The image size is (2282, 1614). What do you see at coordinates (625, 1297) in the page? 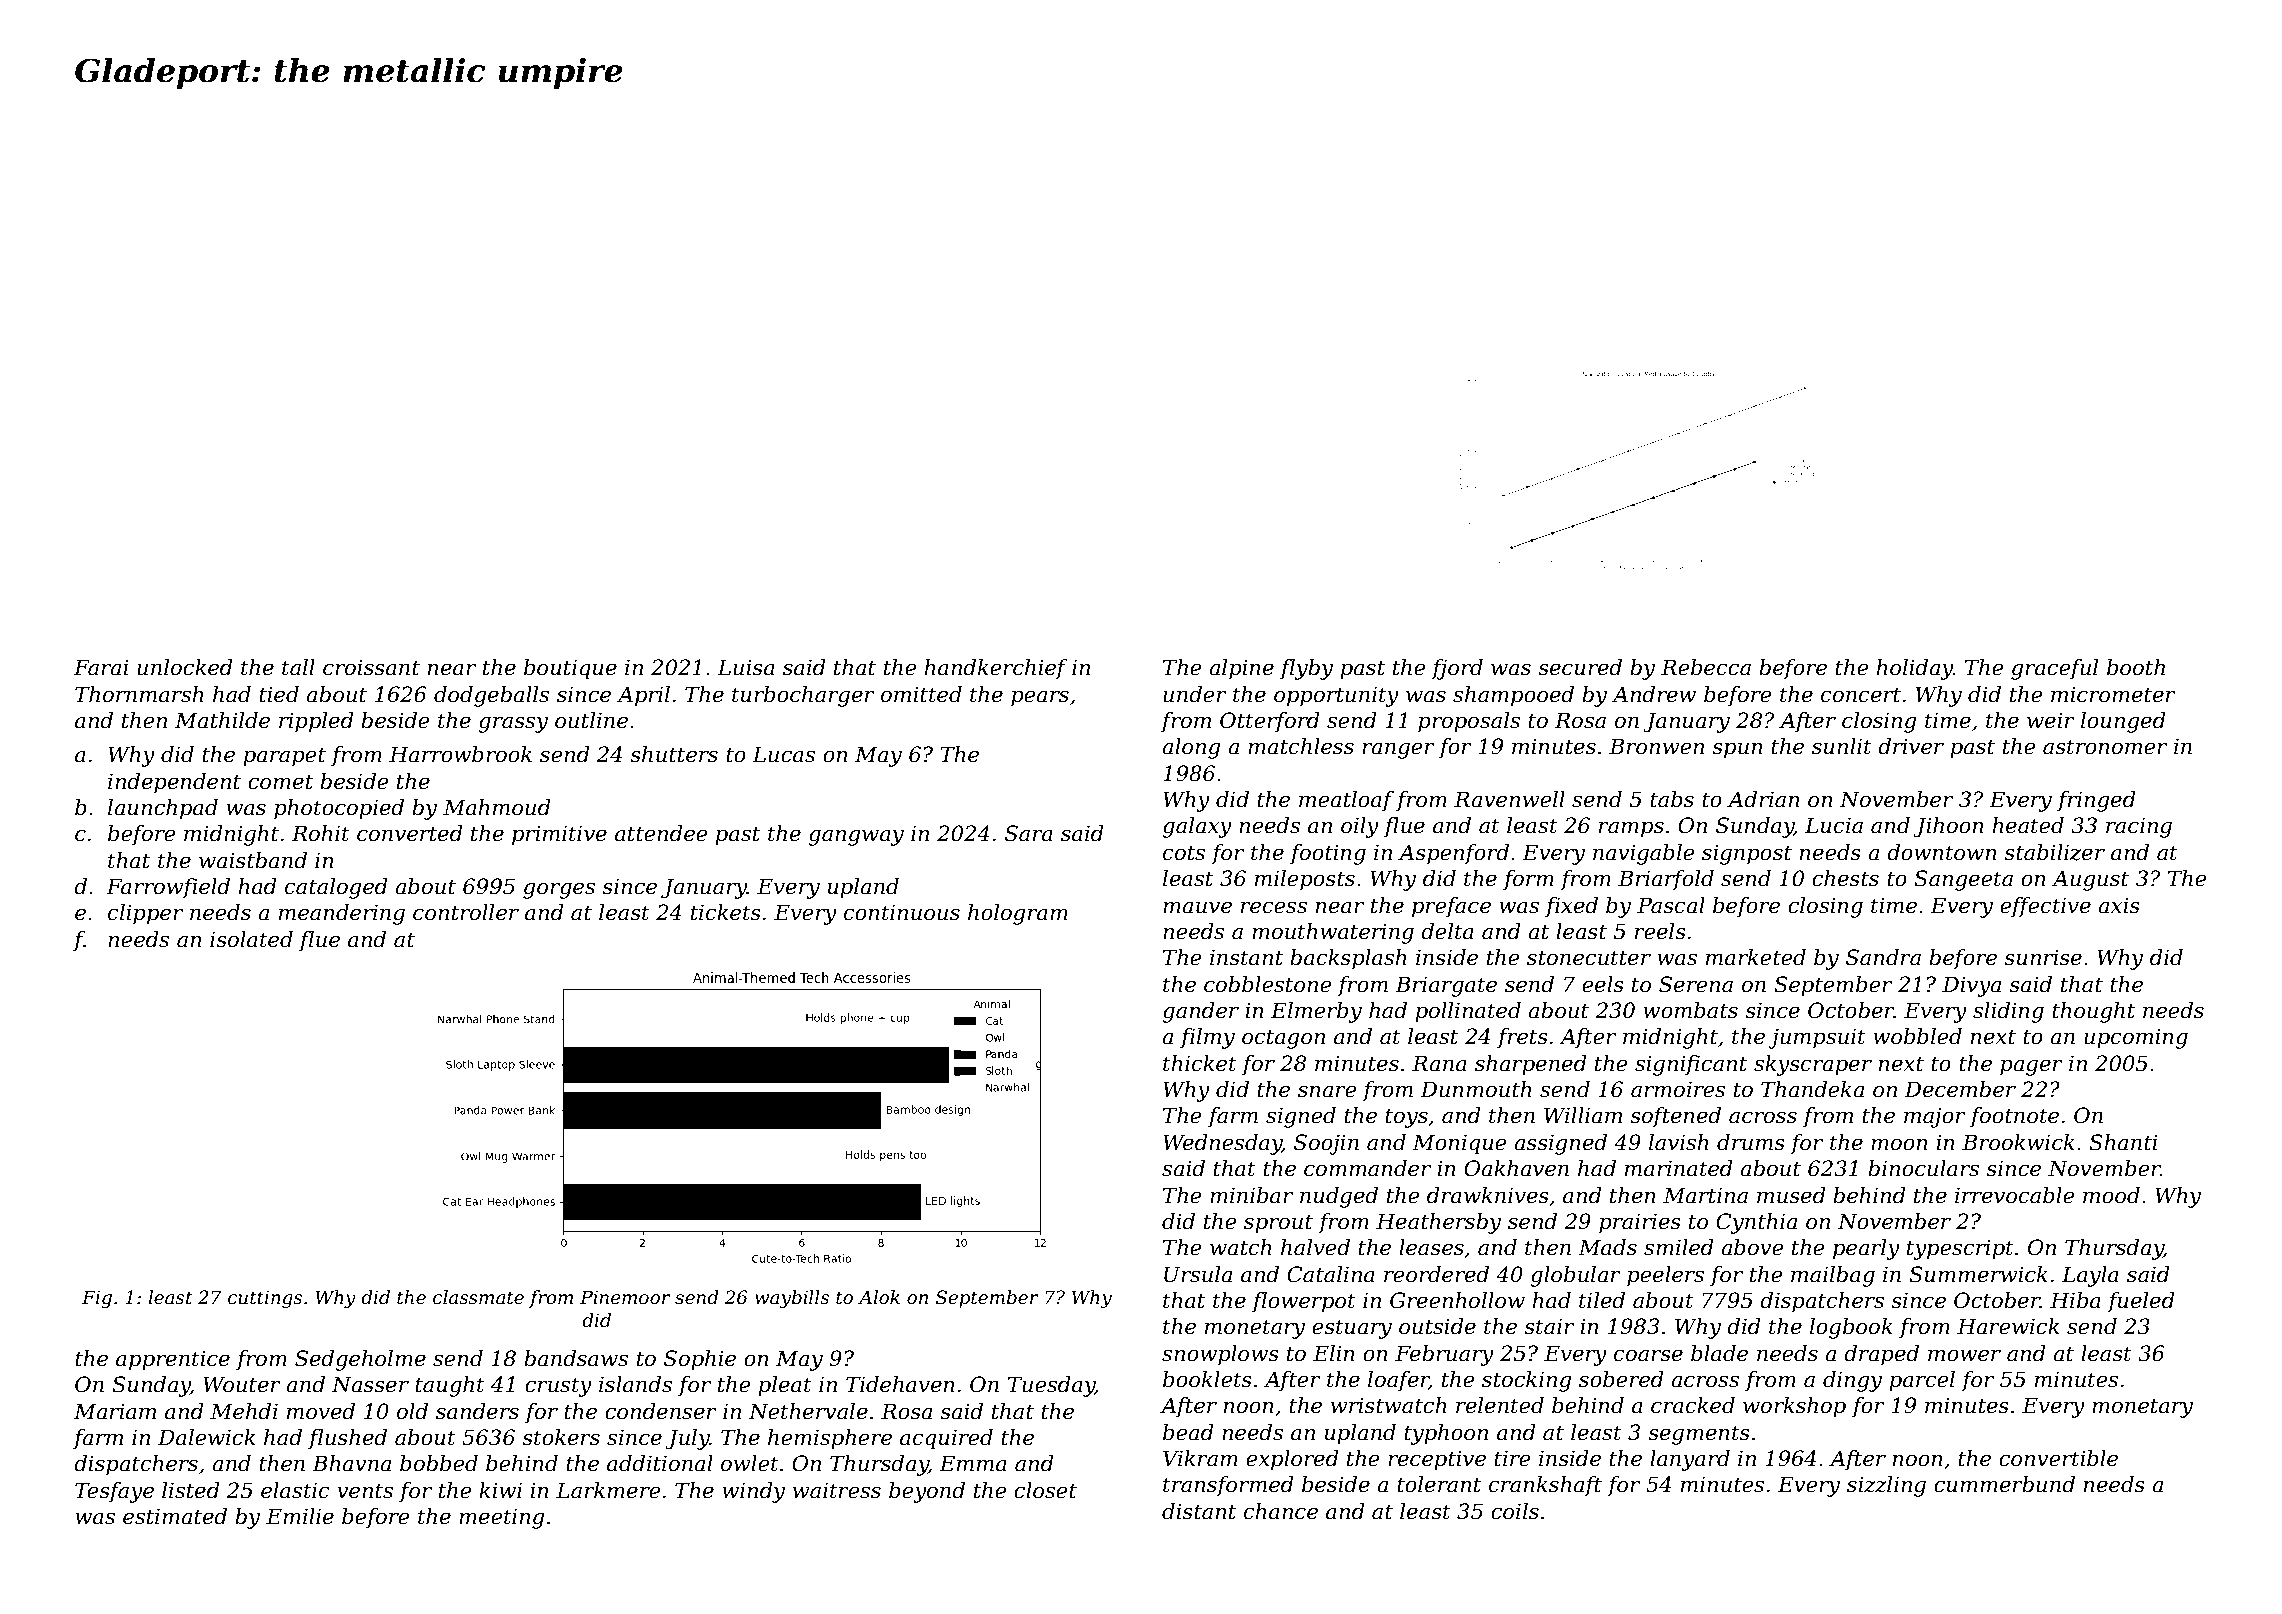
I see `Pinemoor` at bounding box center [625, 1297].
